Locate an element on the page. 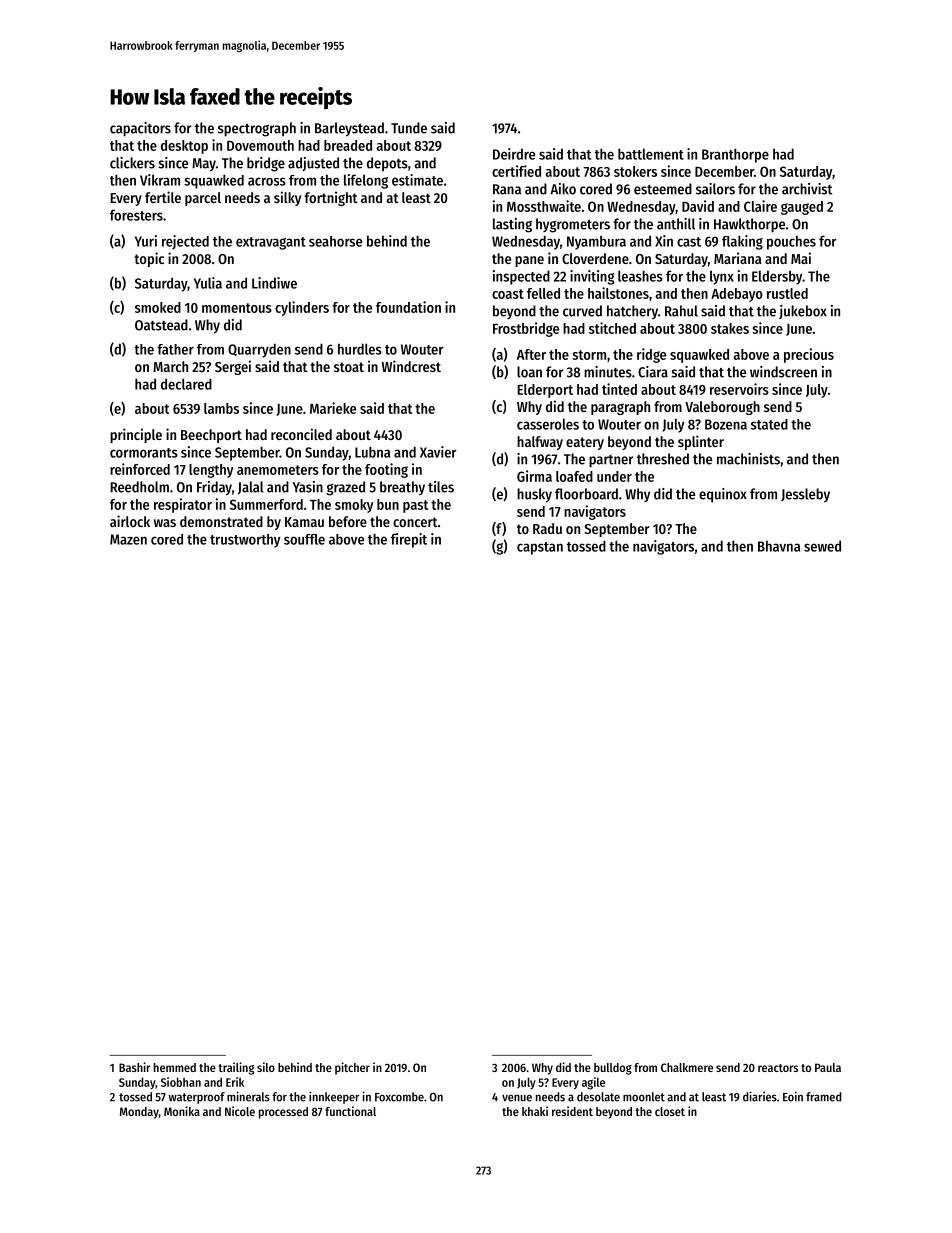  capstan is located at coordinates (540, 548).
